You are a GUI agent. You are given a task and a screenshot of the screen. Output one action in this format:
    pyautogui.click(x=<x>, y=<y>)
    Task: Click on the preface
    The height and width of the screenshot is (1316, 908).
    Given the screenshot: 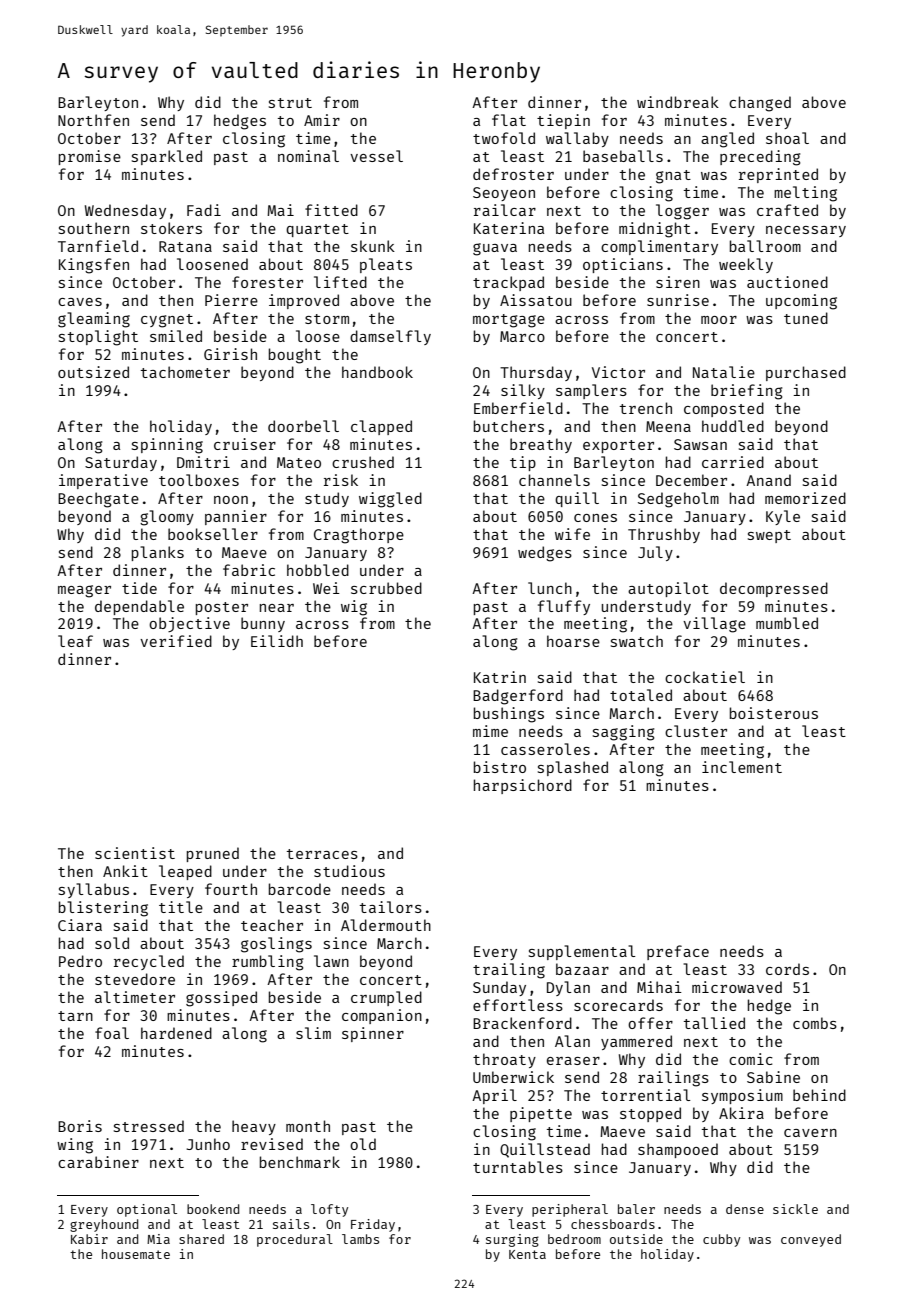 What is the action you would take?
    pyautogui.click(x=678, y=952)
